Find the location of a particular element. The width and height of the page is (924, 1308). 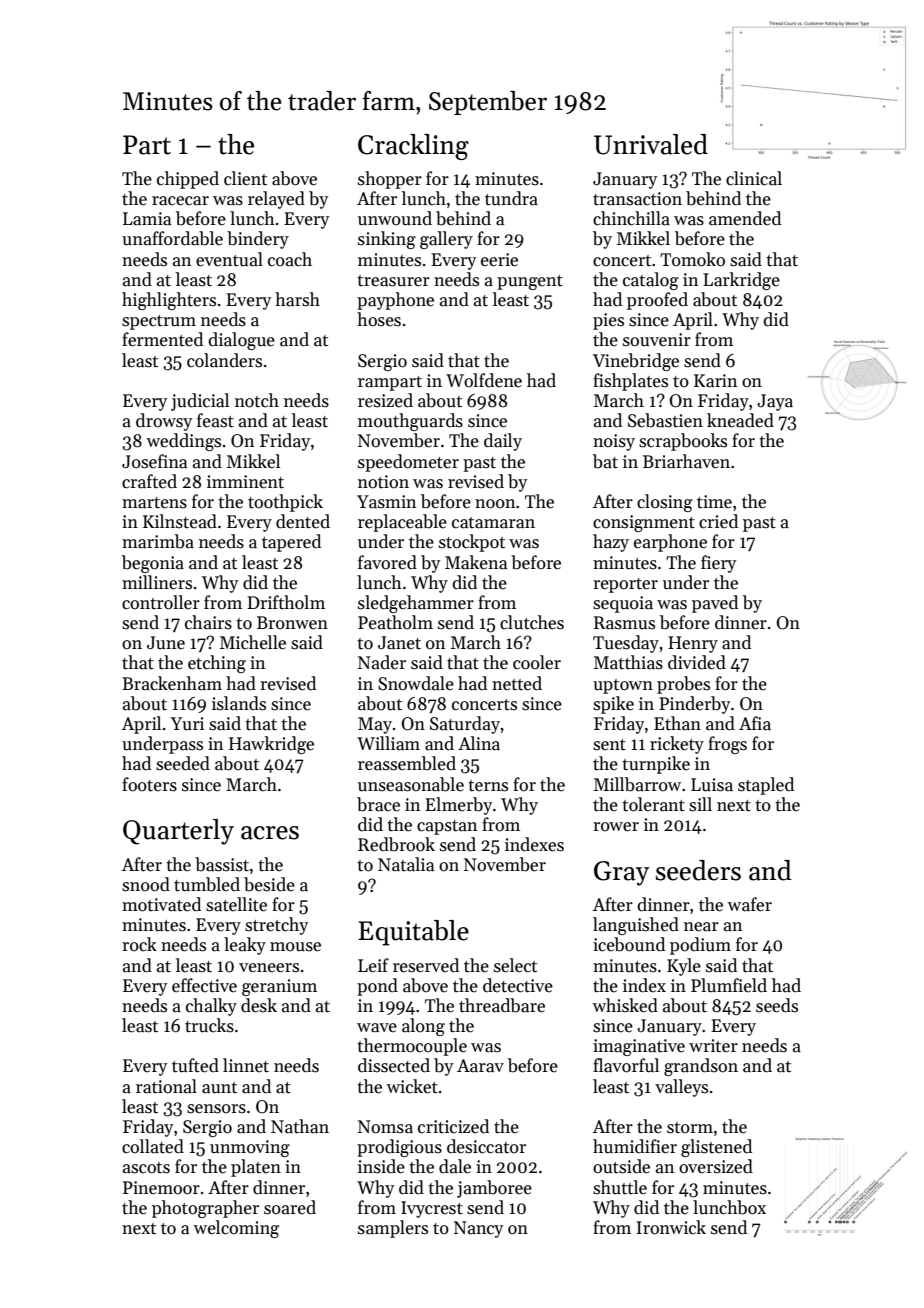

eerie is located at coordinates (499, 260).
